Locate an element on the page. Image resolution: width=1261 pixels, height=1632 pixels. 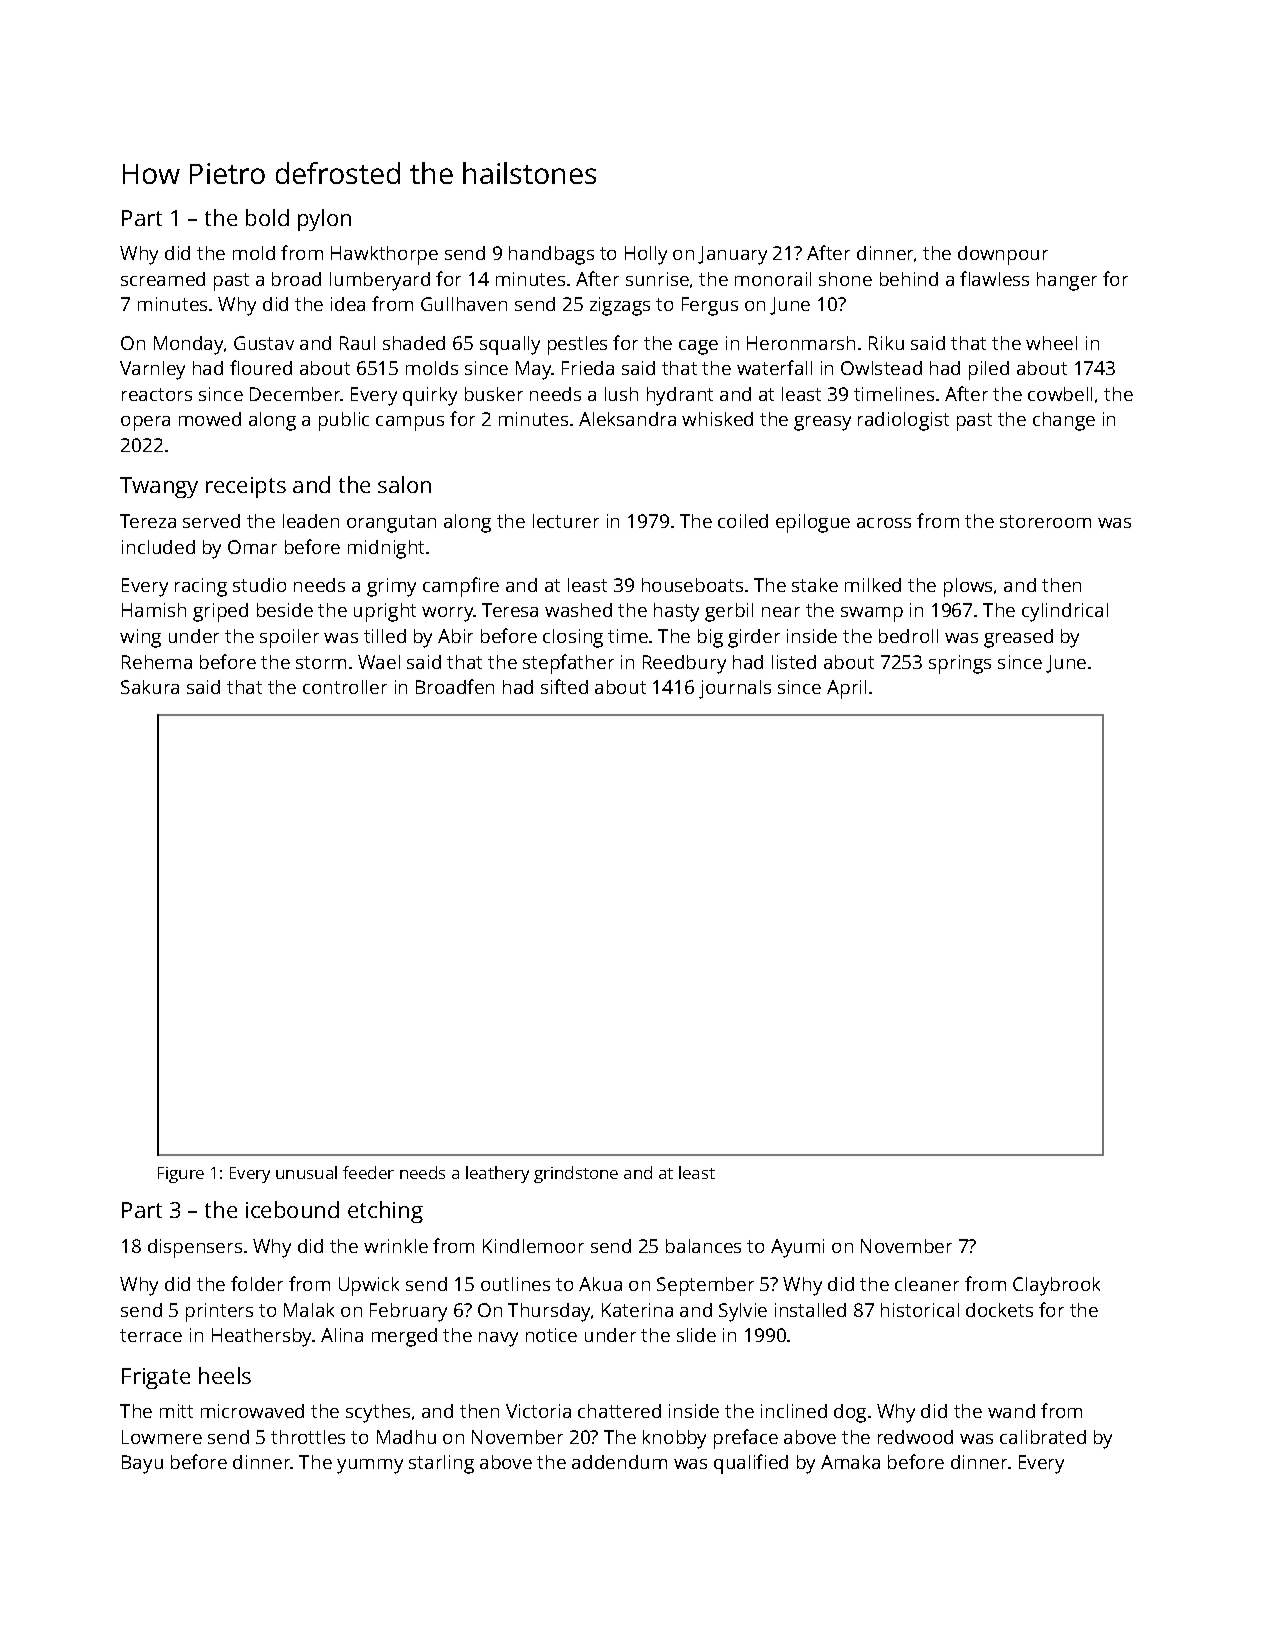
microwaved is located at coordinates (252, 1411).
